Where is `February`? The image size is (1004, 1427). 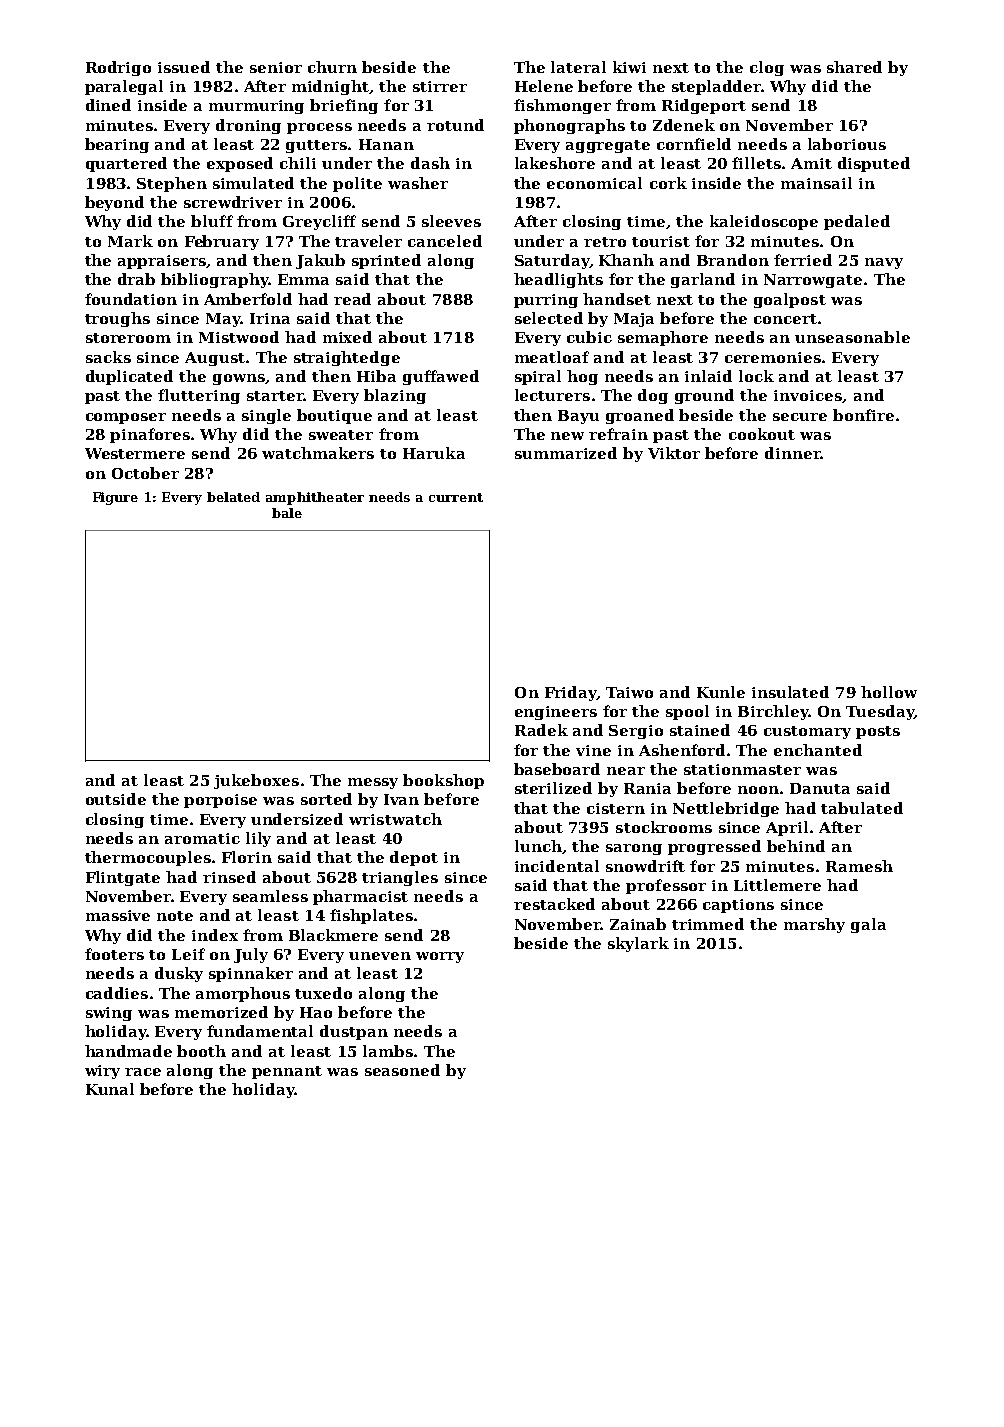 February is located at coordinates (222, 242).
